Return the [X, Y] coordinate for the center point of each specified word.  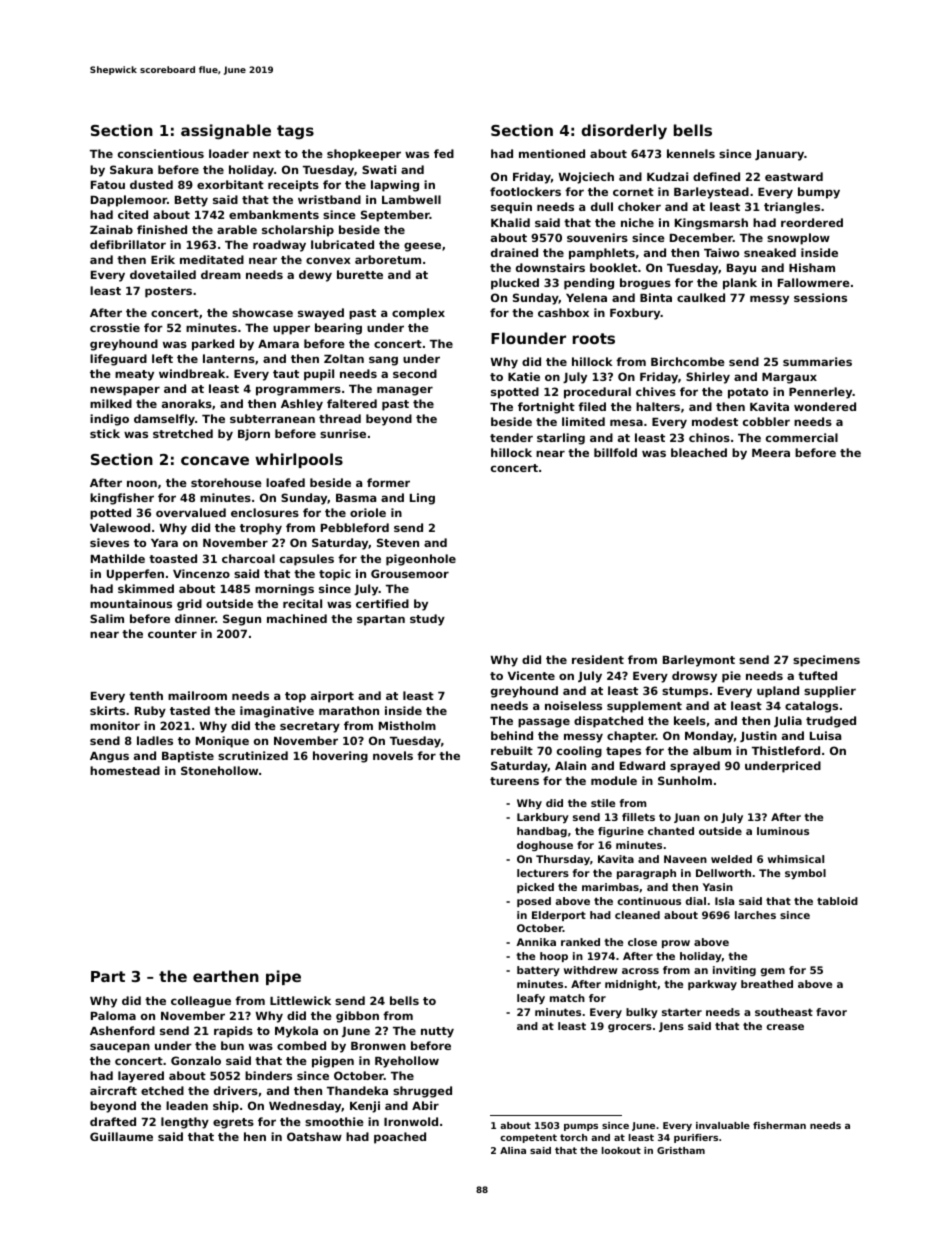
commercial [802, 437]
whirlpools [299, 460]
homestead [125, 770]
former [388, 482]
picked [535, 888]
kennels [691, 153]
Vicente [531, 675]
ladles [155, 740]
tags [295, 132]
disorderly [624, 132]
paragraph [646, 874]
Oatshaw [314, 1136]
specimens [826, 661]
